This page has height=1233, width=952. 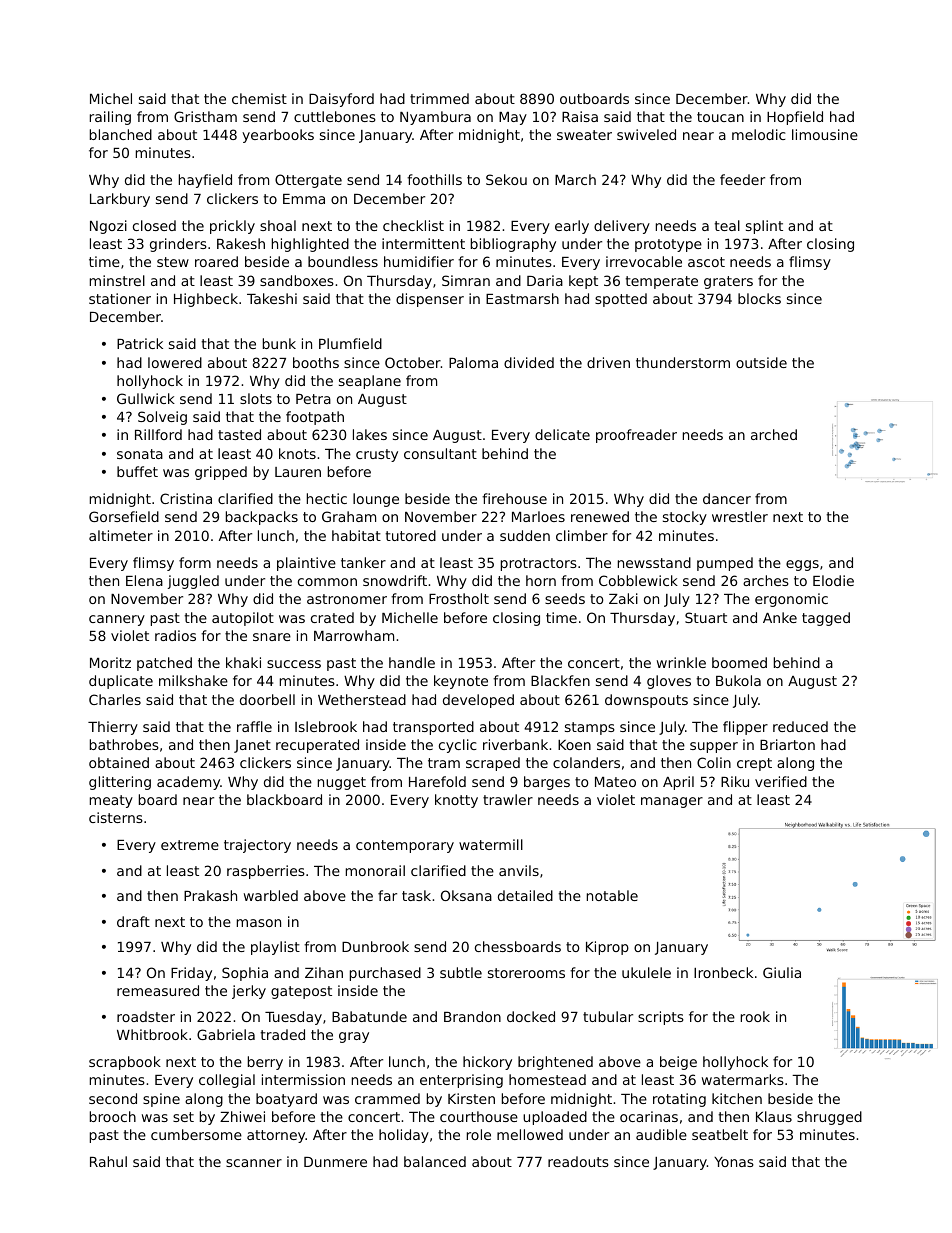 I want to click on second, so click(x=113, y=1098).
